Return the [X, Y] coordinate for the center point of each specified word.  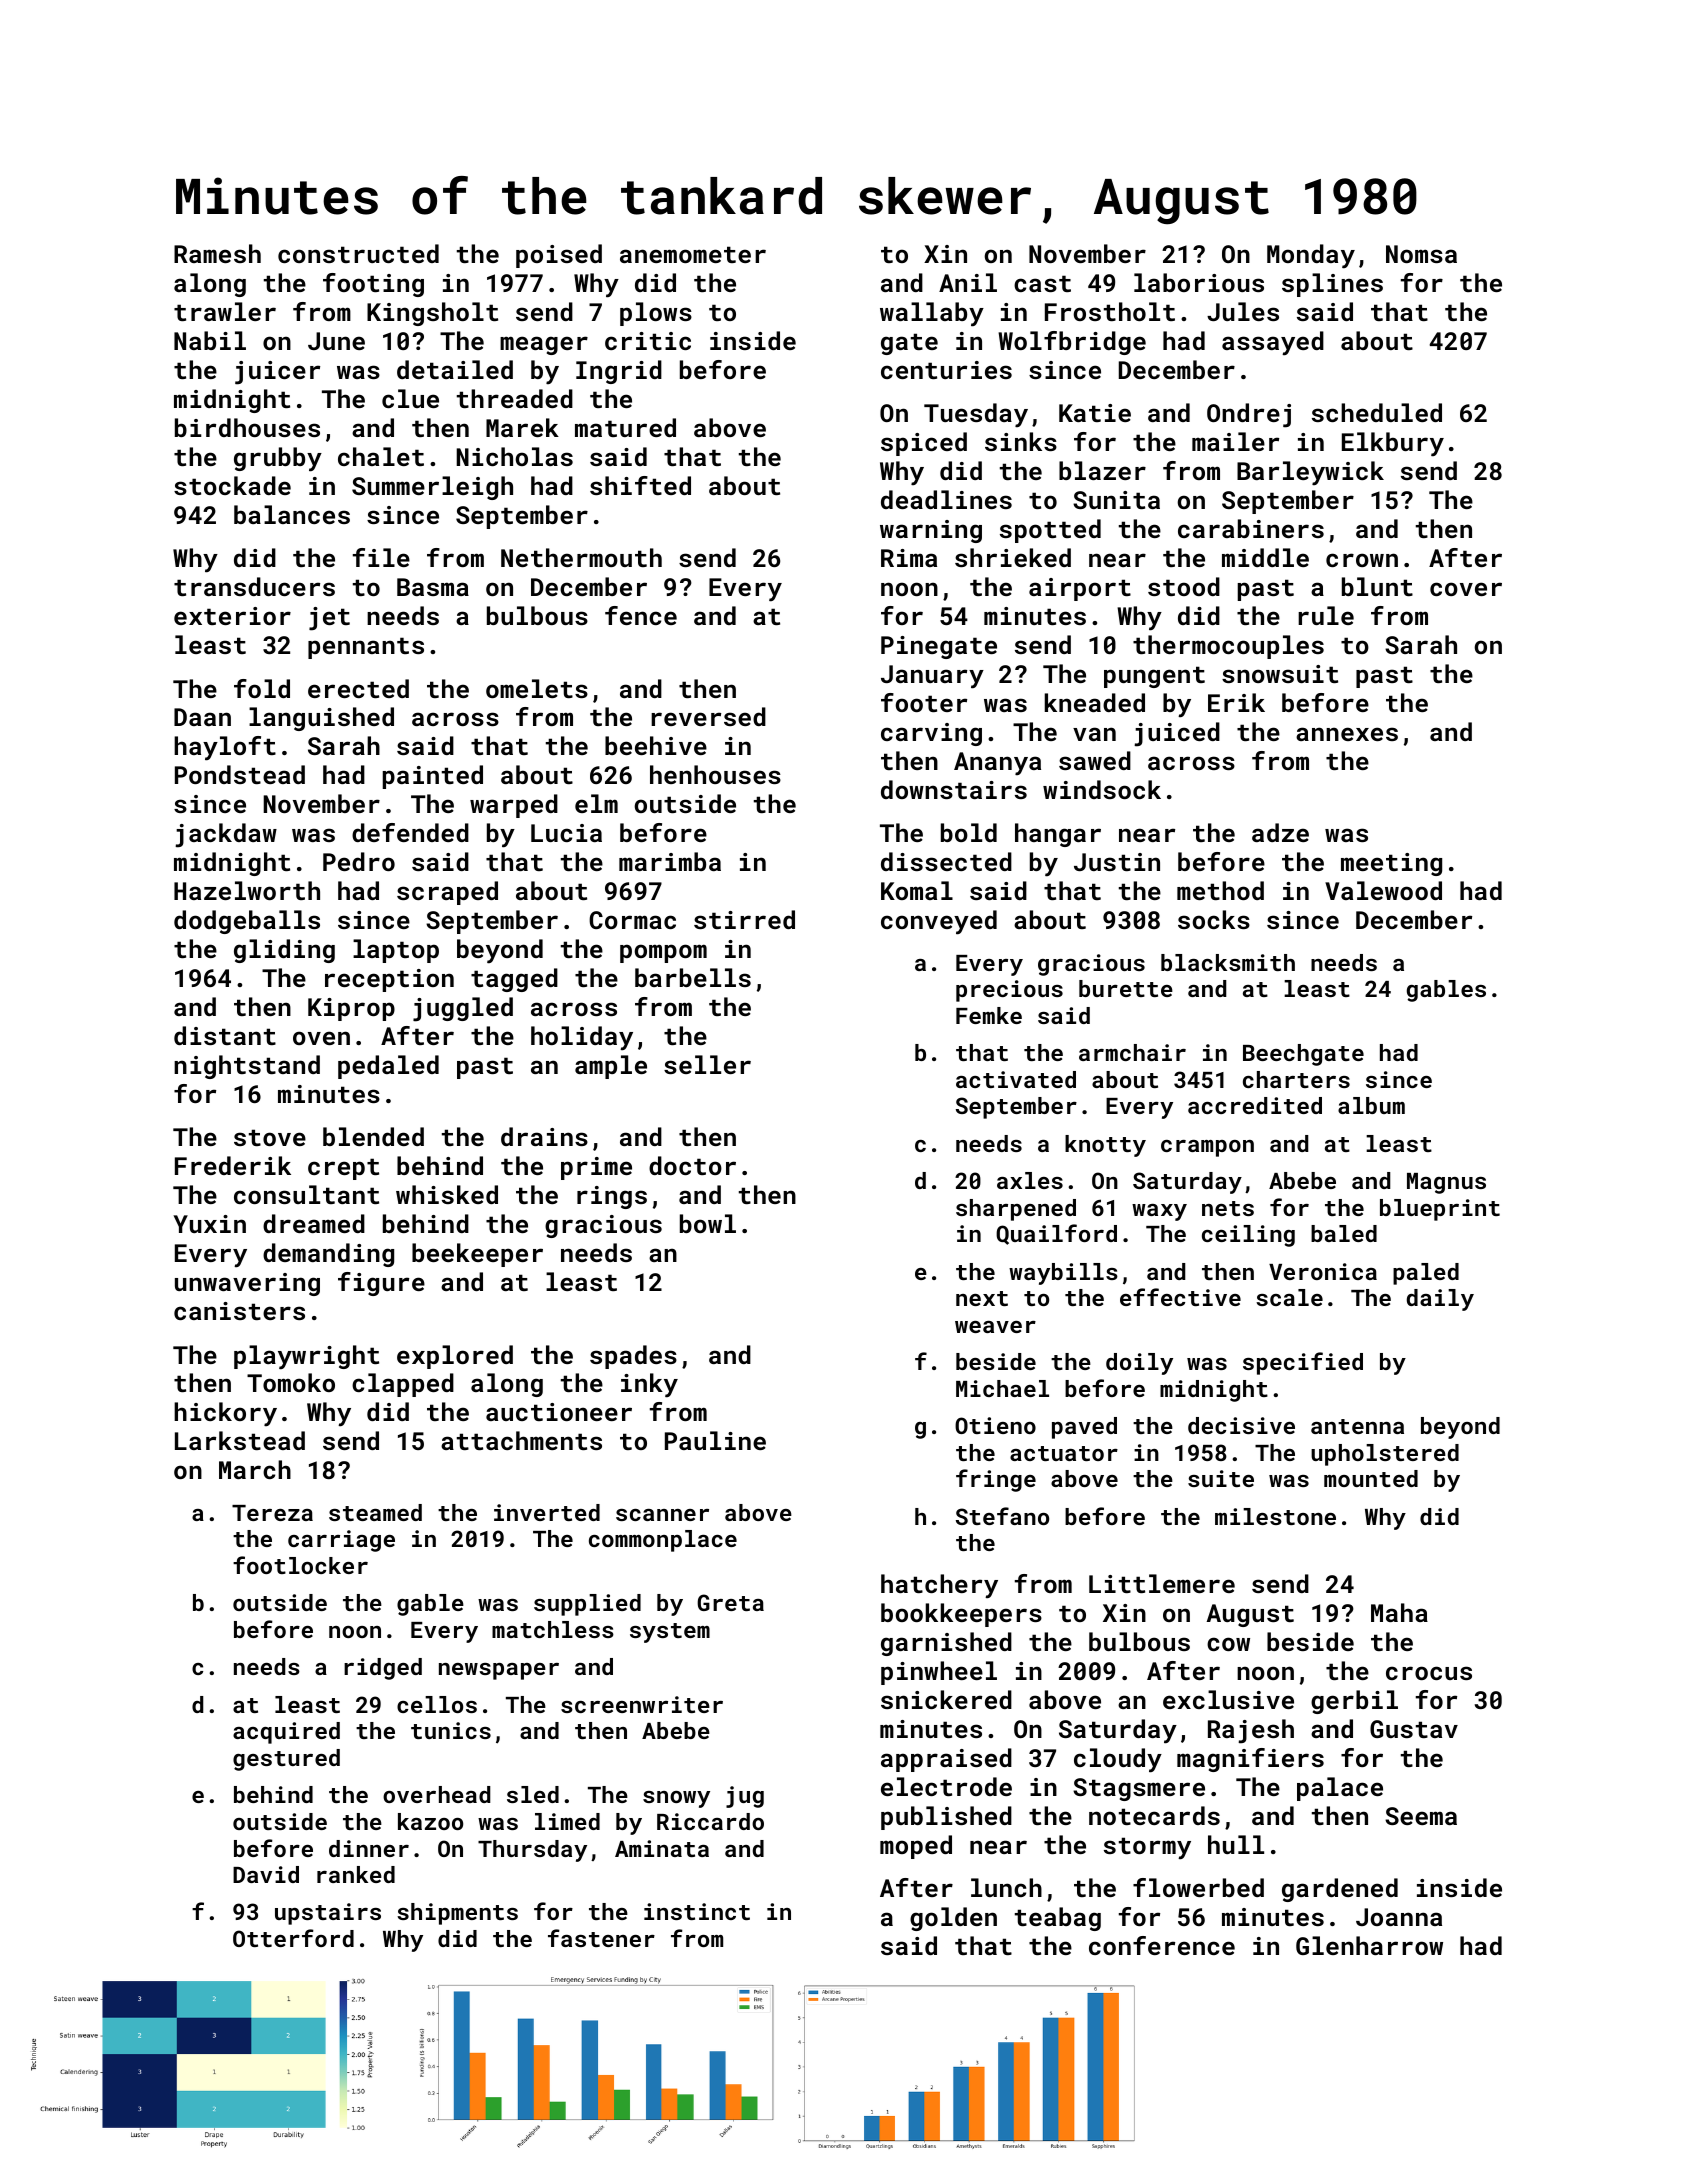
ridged [383, 1669]
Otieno [995, 1425]
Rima [909, 558]
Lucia [566, 833]
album [1371, 1105]
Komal [917, 890]
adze [1280, 832]
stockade [232, 485]
